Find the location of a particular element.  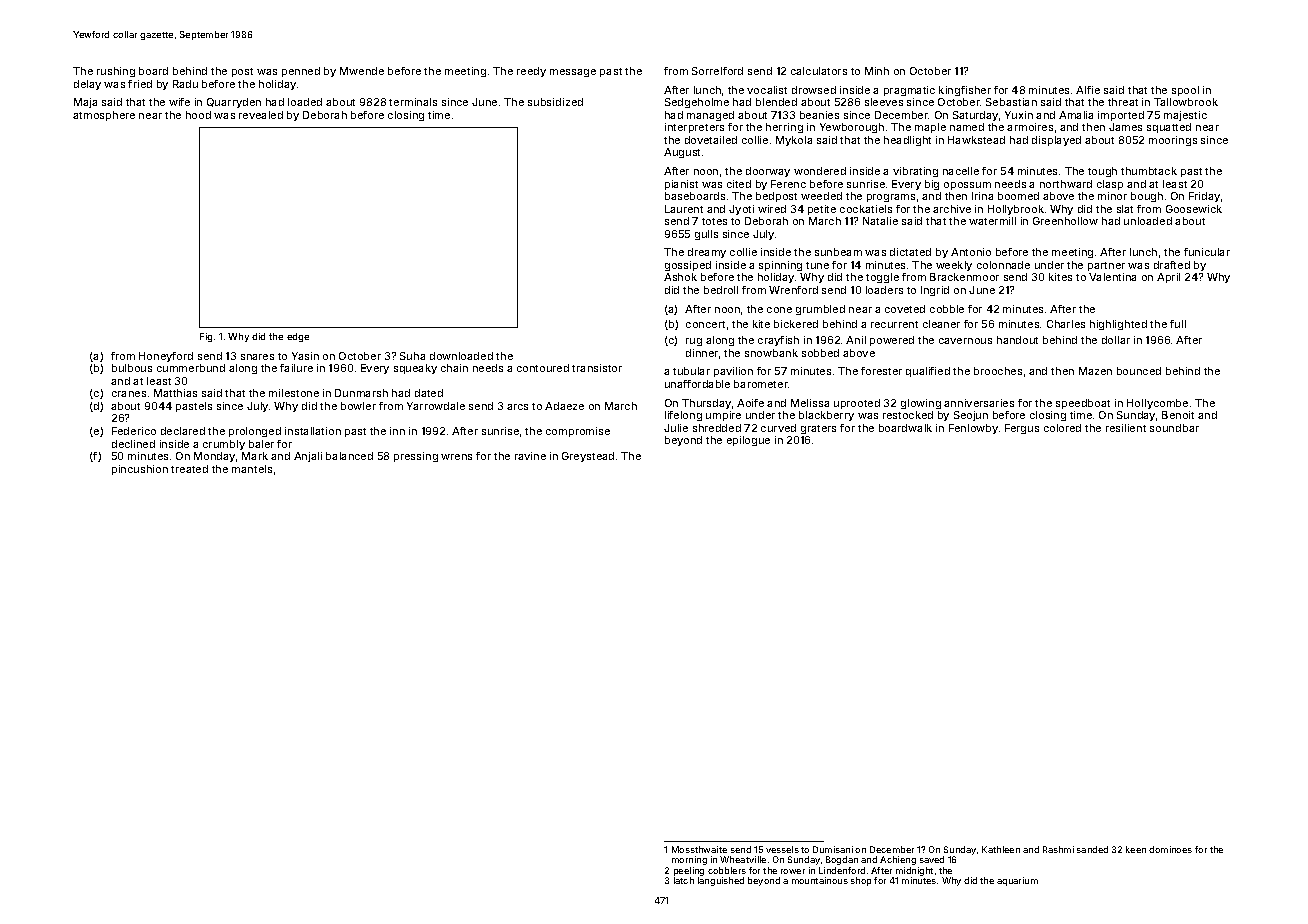

Fig is located at coordinates (206, 337).
